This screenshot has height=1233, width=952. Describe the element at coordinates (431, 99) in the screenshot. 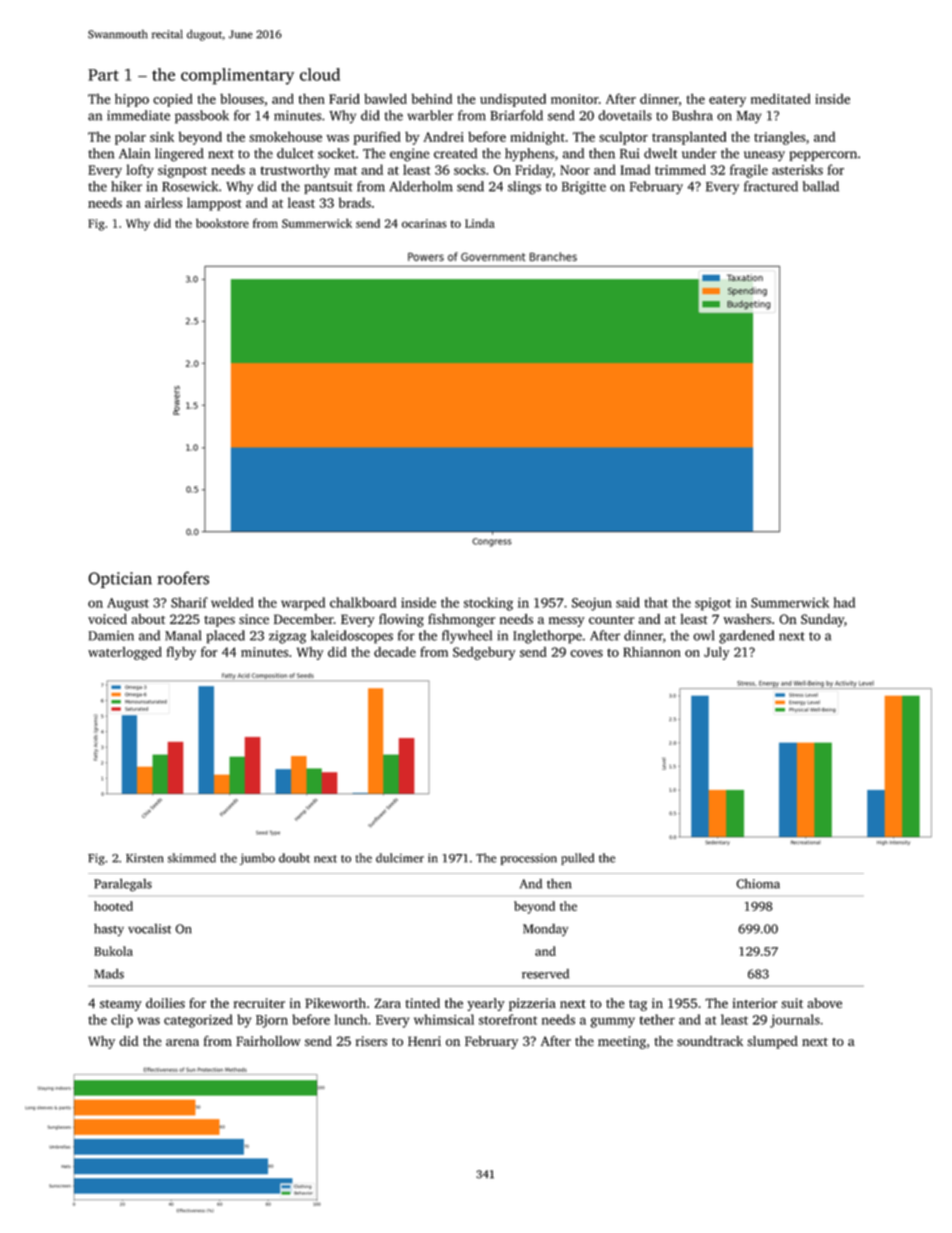

I see `behind` at that location.
